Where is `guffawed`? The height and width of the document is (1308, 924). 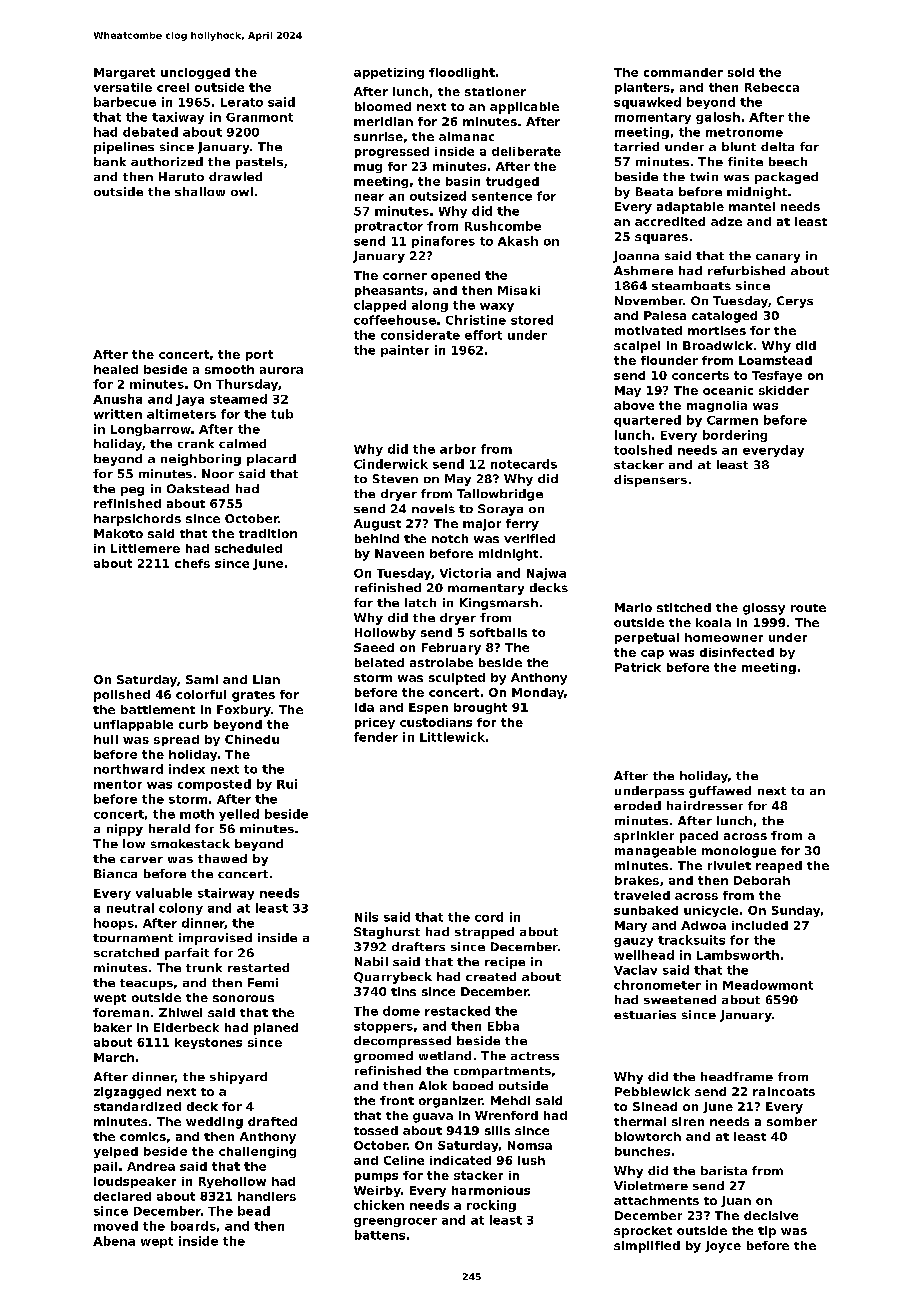
guffawed is located at coordinates (720, 792).
